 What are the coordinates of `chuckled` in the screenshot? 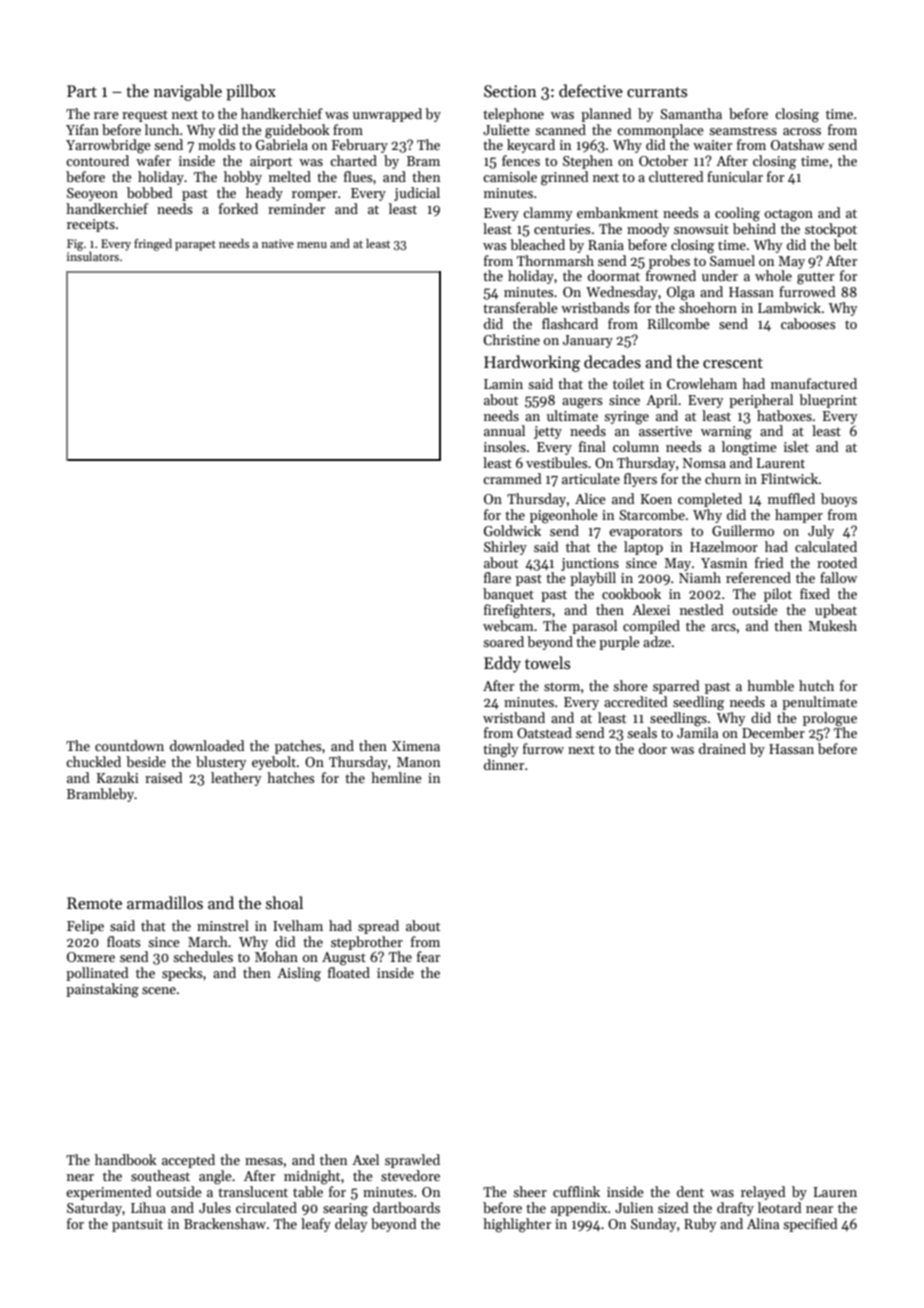 It's located at (93, 761).
